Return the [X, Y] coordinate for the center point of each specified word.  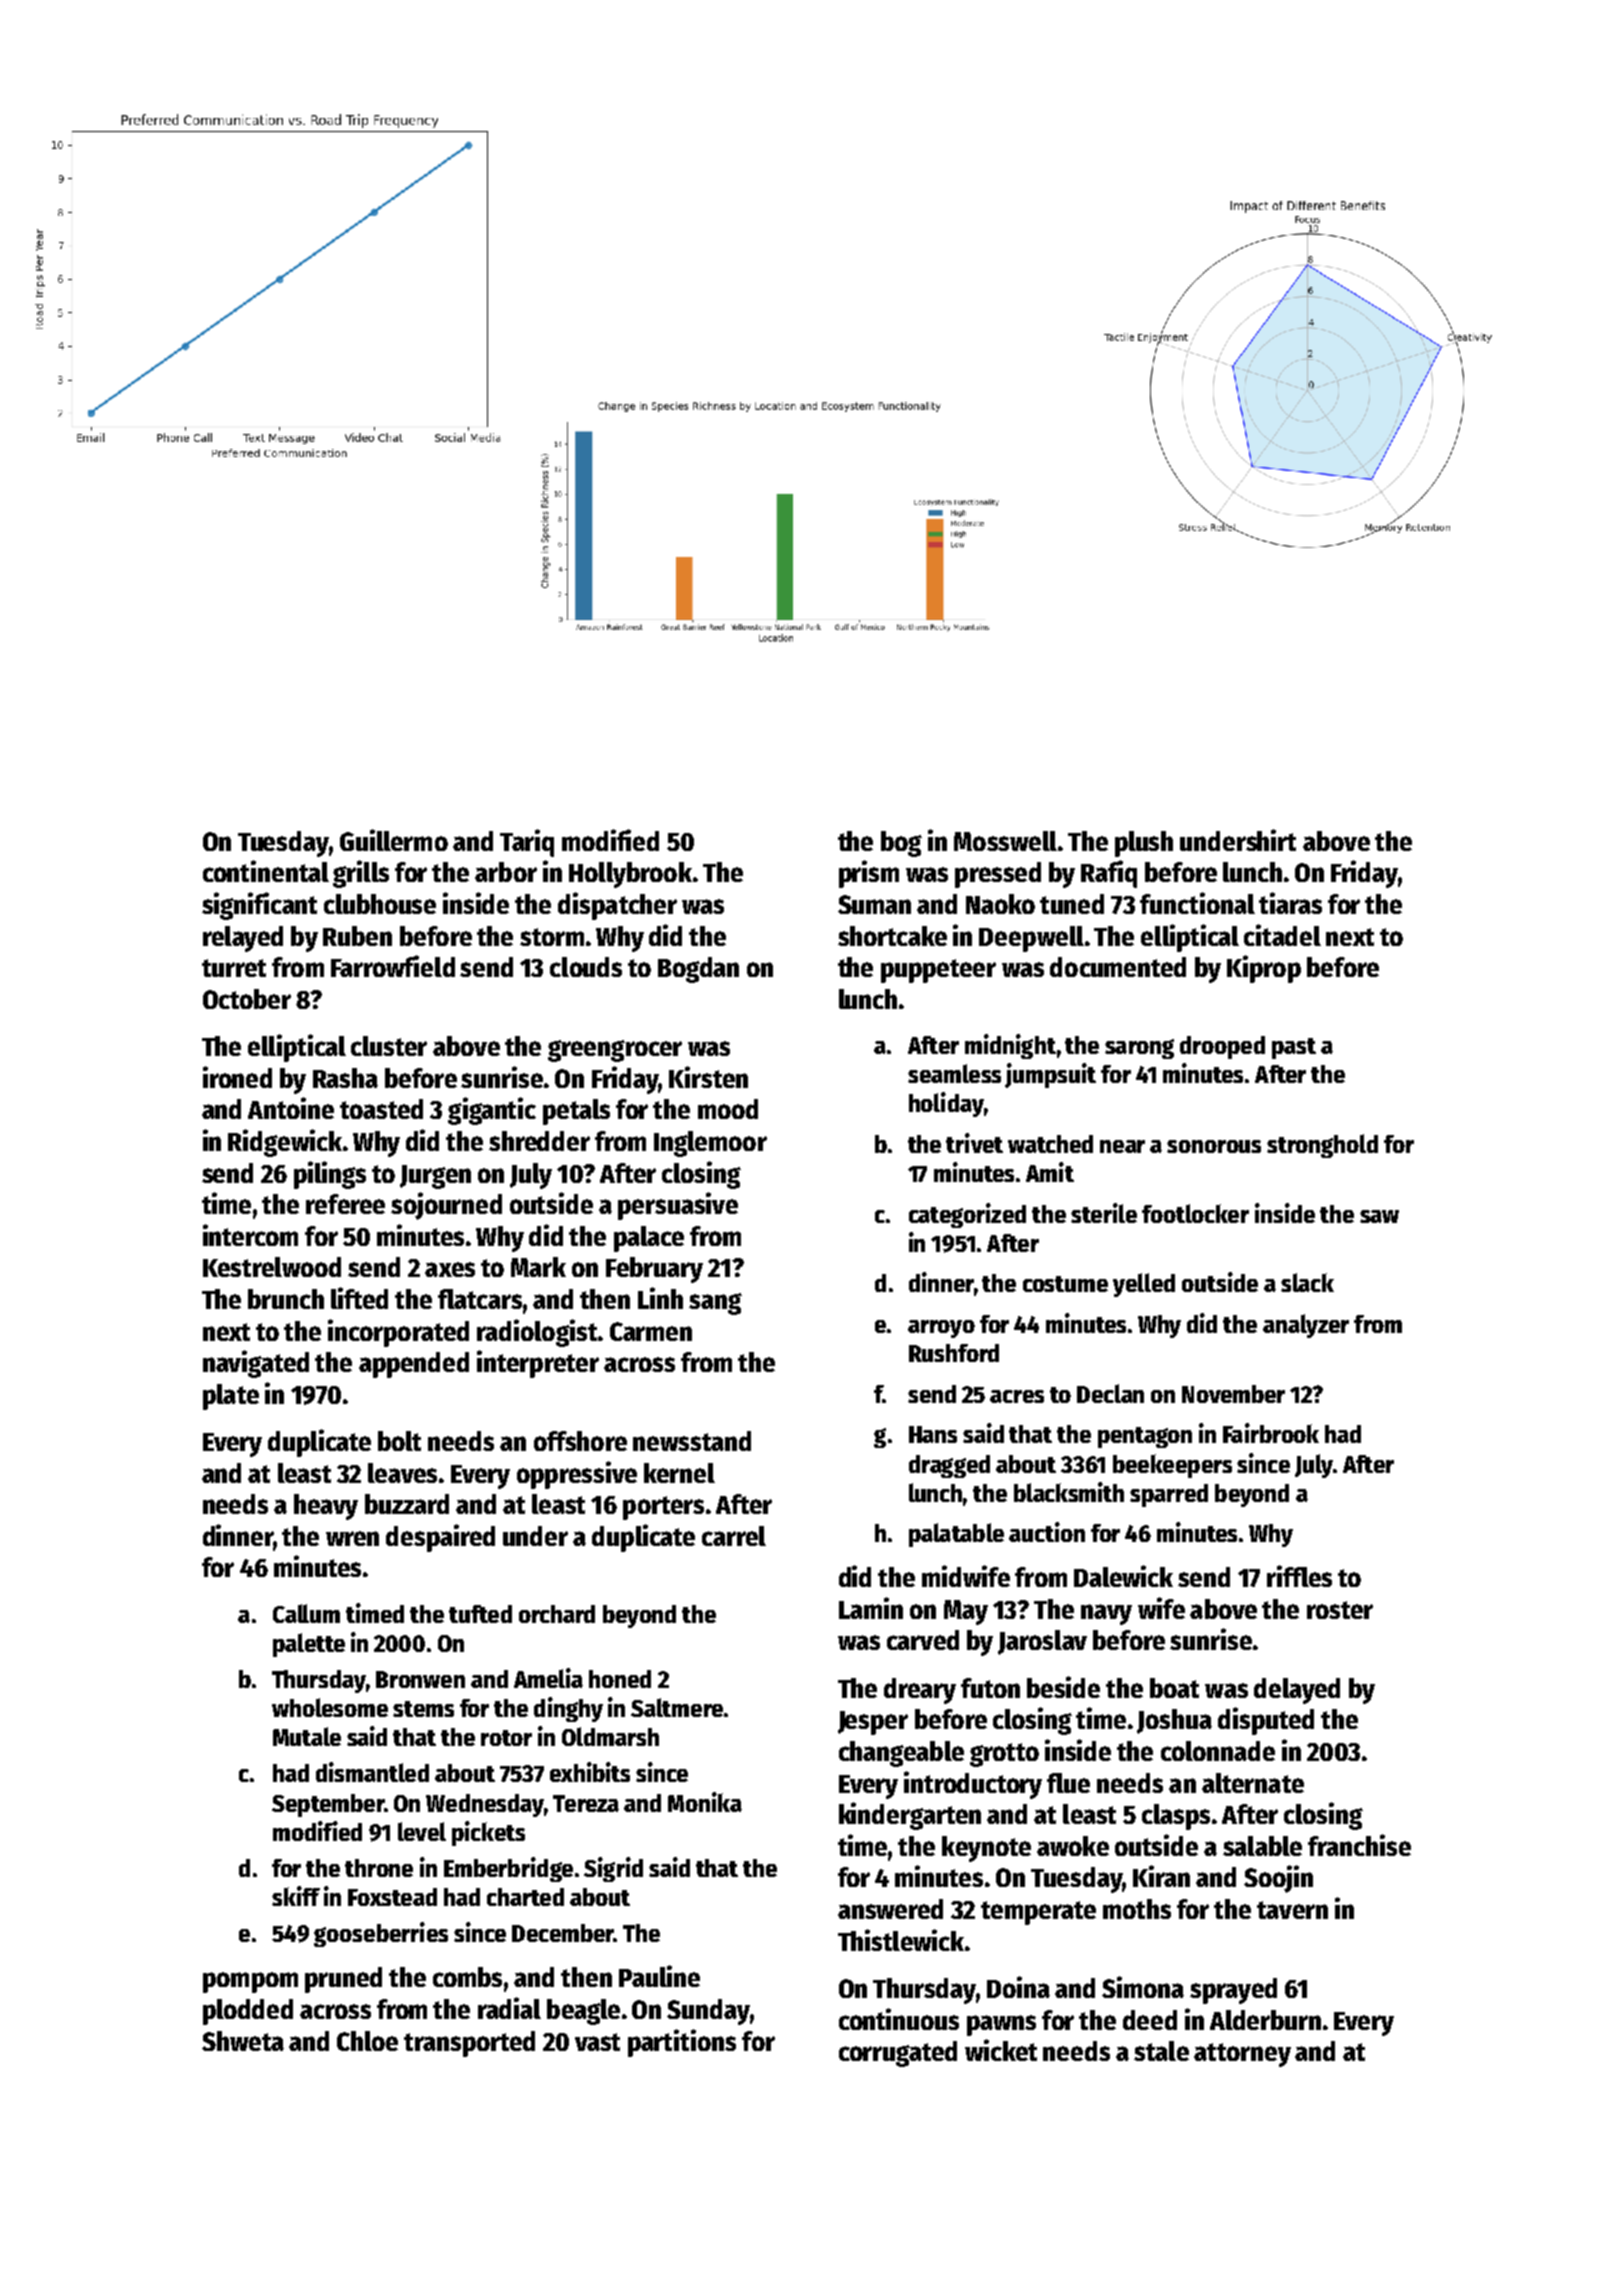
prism [869, 874]
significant [259, 906]
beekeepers [1172, 1466]
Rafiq [1109, 874]
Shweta [243, 2041]
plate [231, 1397]
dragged [949, 1466]
